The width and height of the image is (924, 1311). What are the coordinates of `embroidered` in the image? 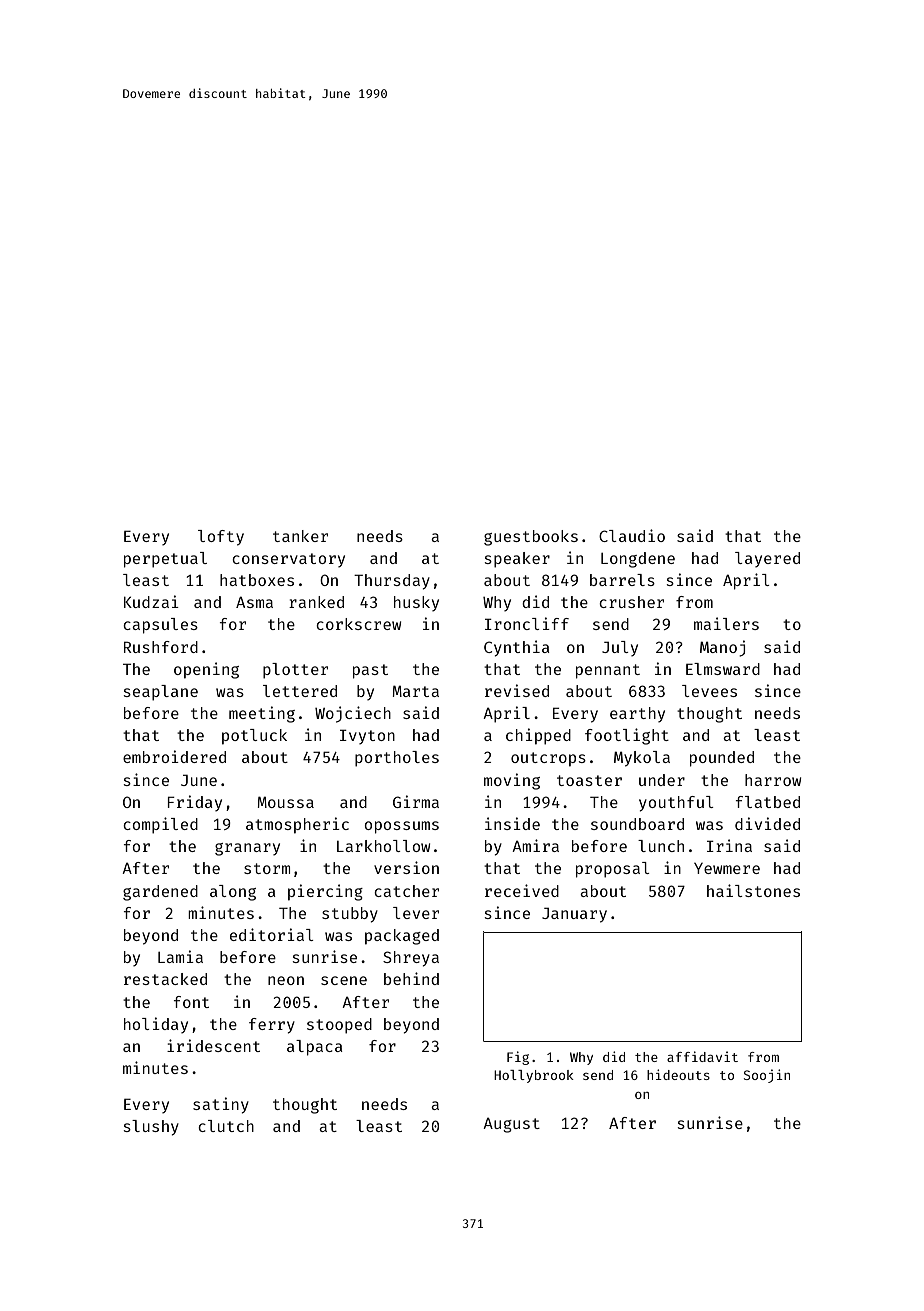 It's located at (174, 756).
